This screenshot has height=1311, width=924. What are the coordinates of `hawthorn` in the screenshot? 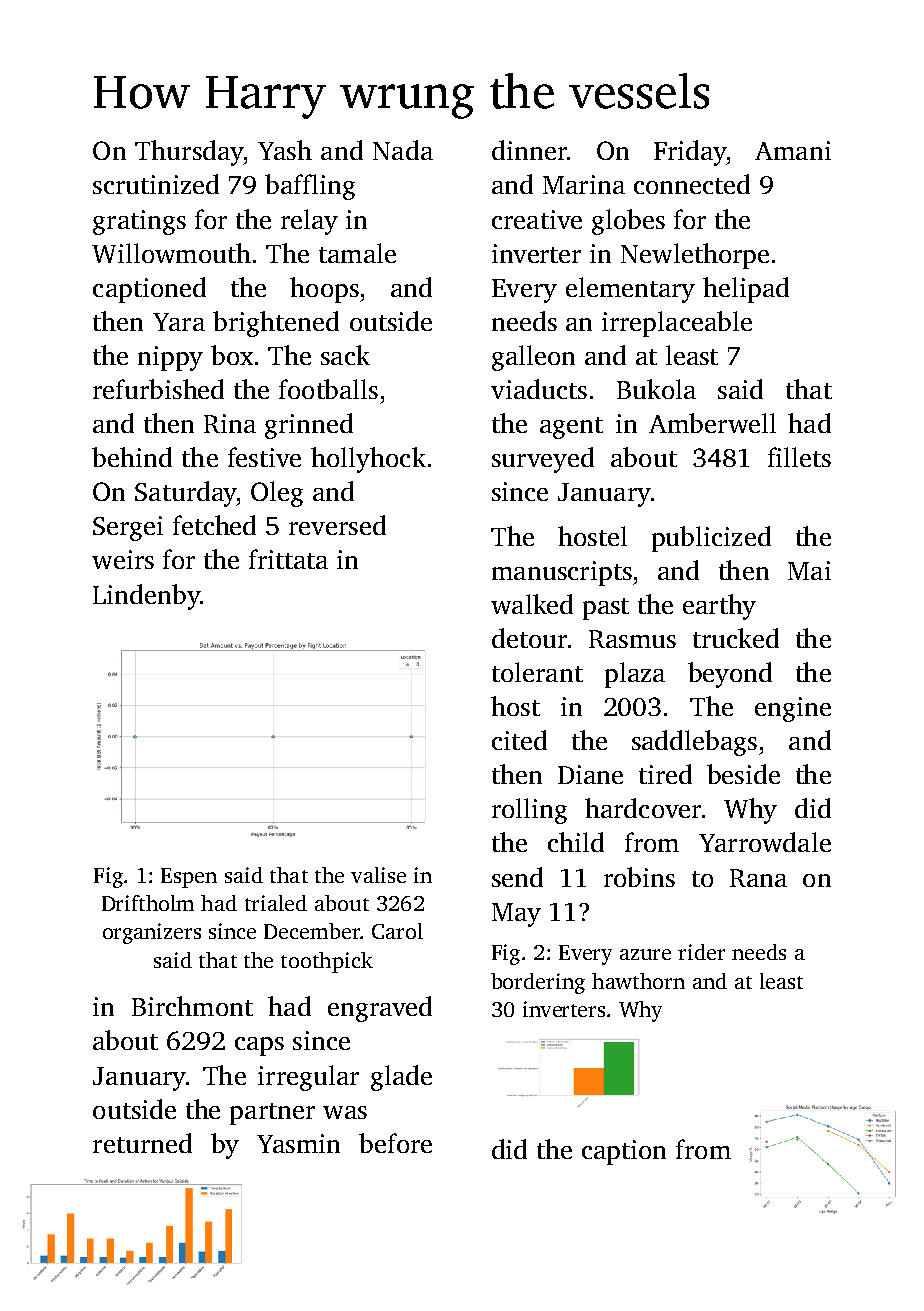 It's located at (638, 981).
